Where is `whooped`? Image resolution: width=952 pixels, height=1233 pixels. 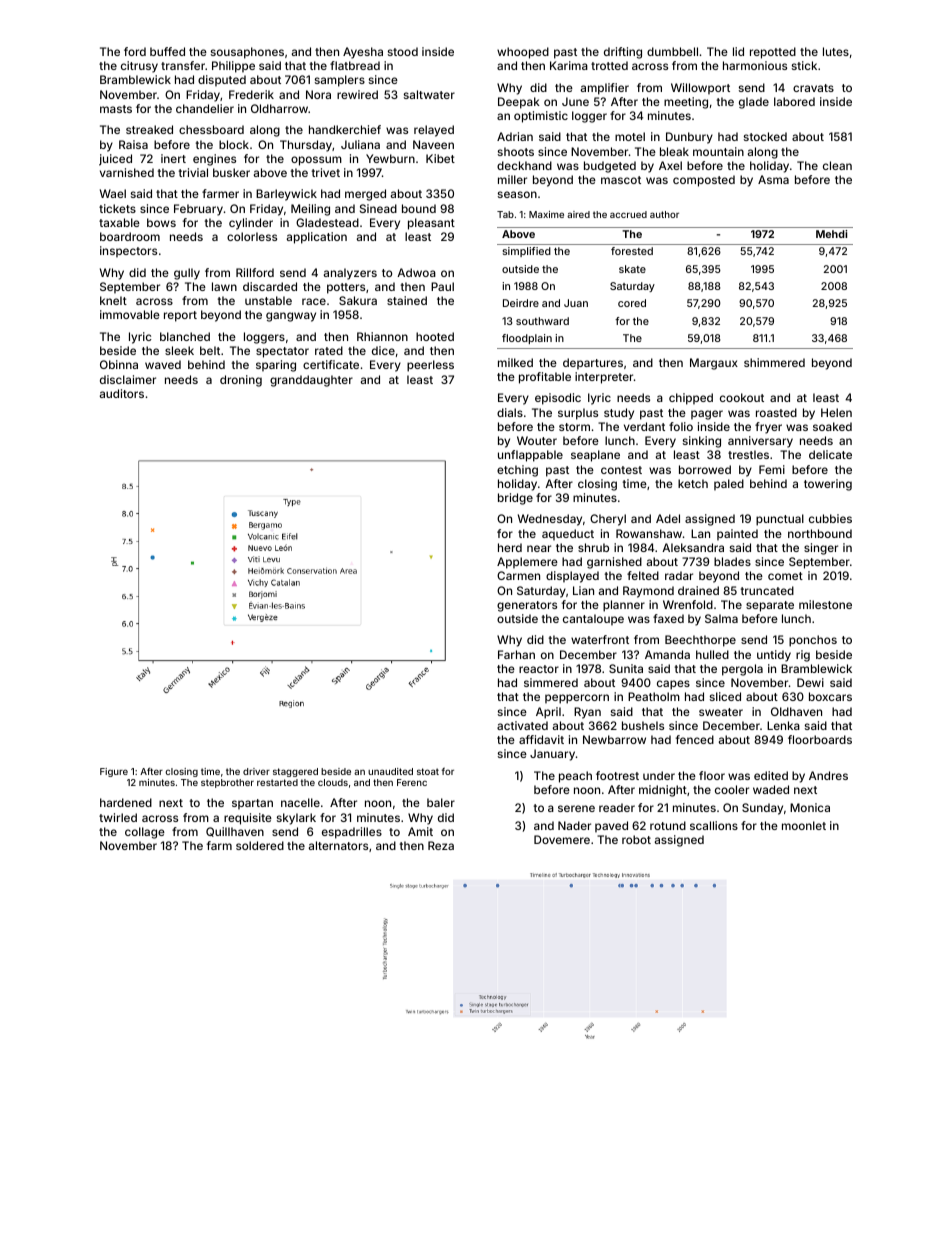
whooped is located at coordinates (523, 53).
